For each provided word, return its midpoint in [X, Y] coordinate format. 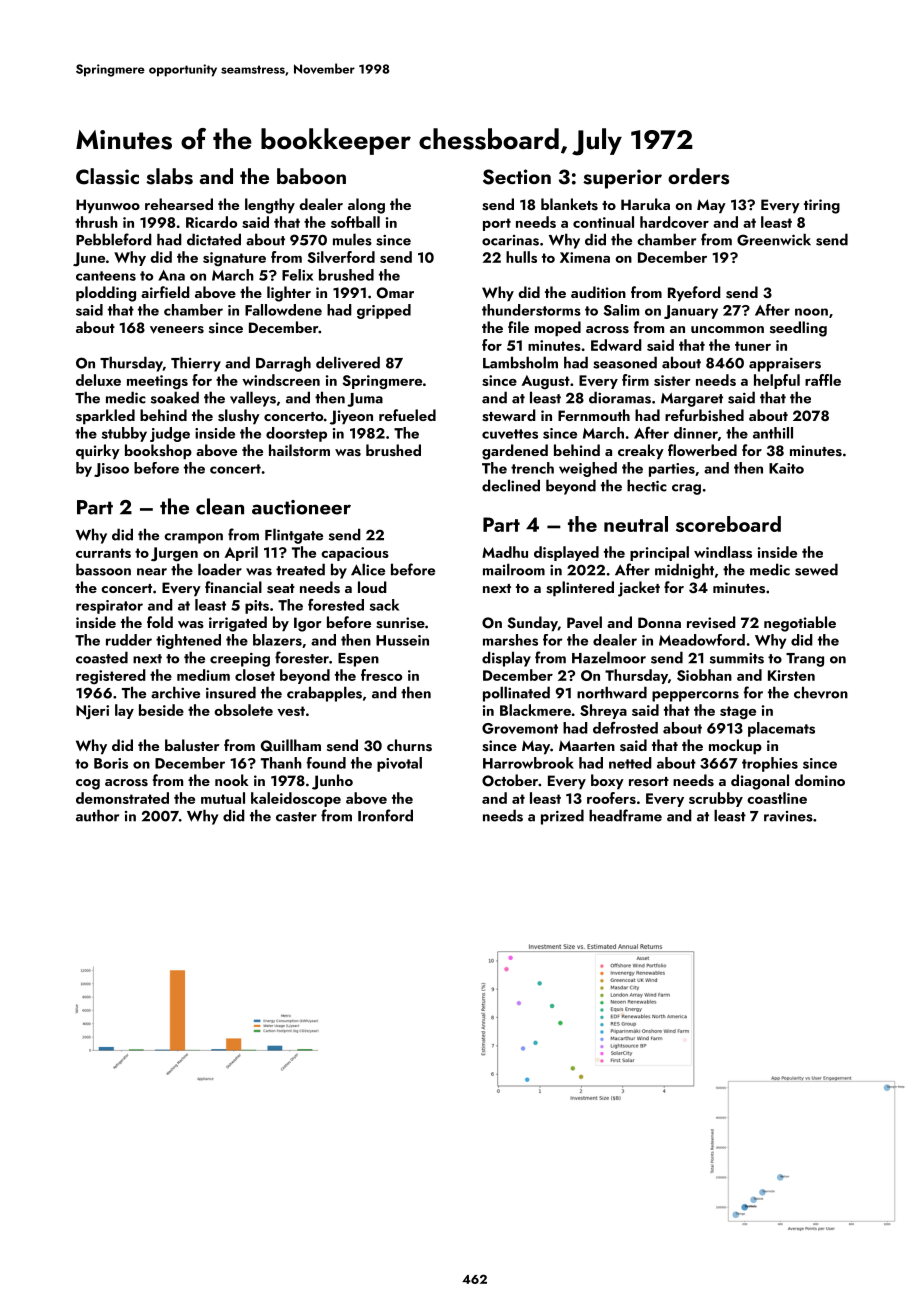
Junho [332, 782]
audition [598, 292]
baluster [192, 745]
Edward [616, 345]
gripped [384, 311]
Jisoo [111, 470]
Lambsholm [520, 362]
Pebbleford [114, 239]
